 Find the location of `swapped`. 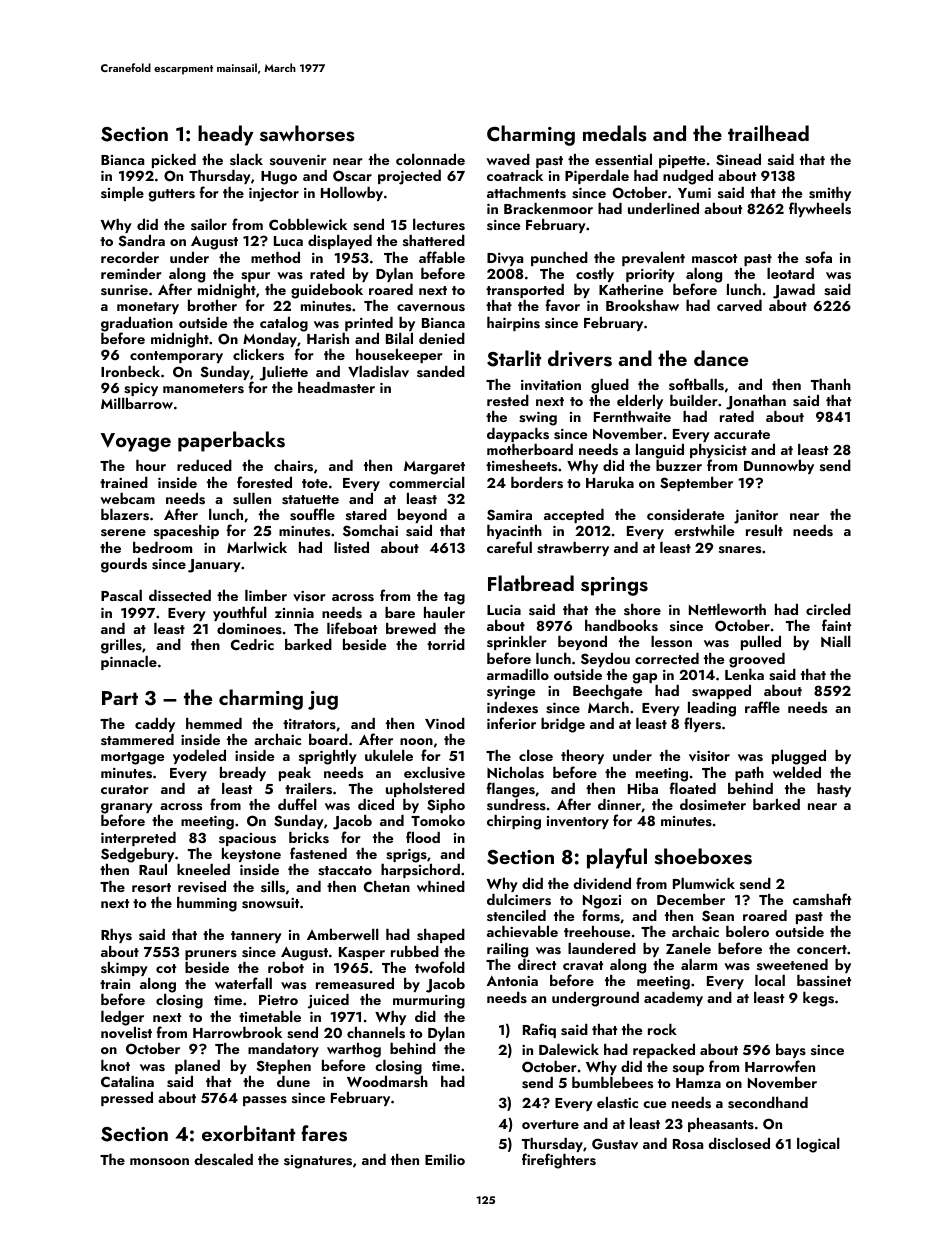

swapped is located at coordinates (721, 692).
